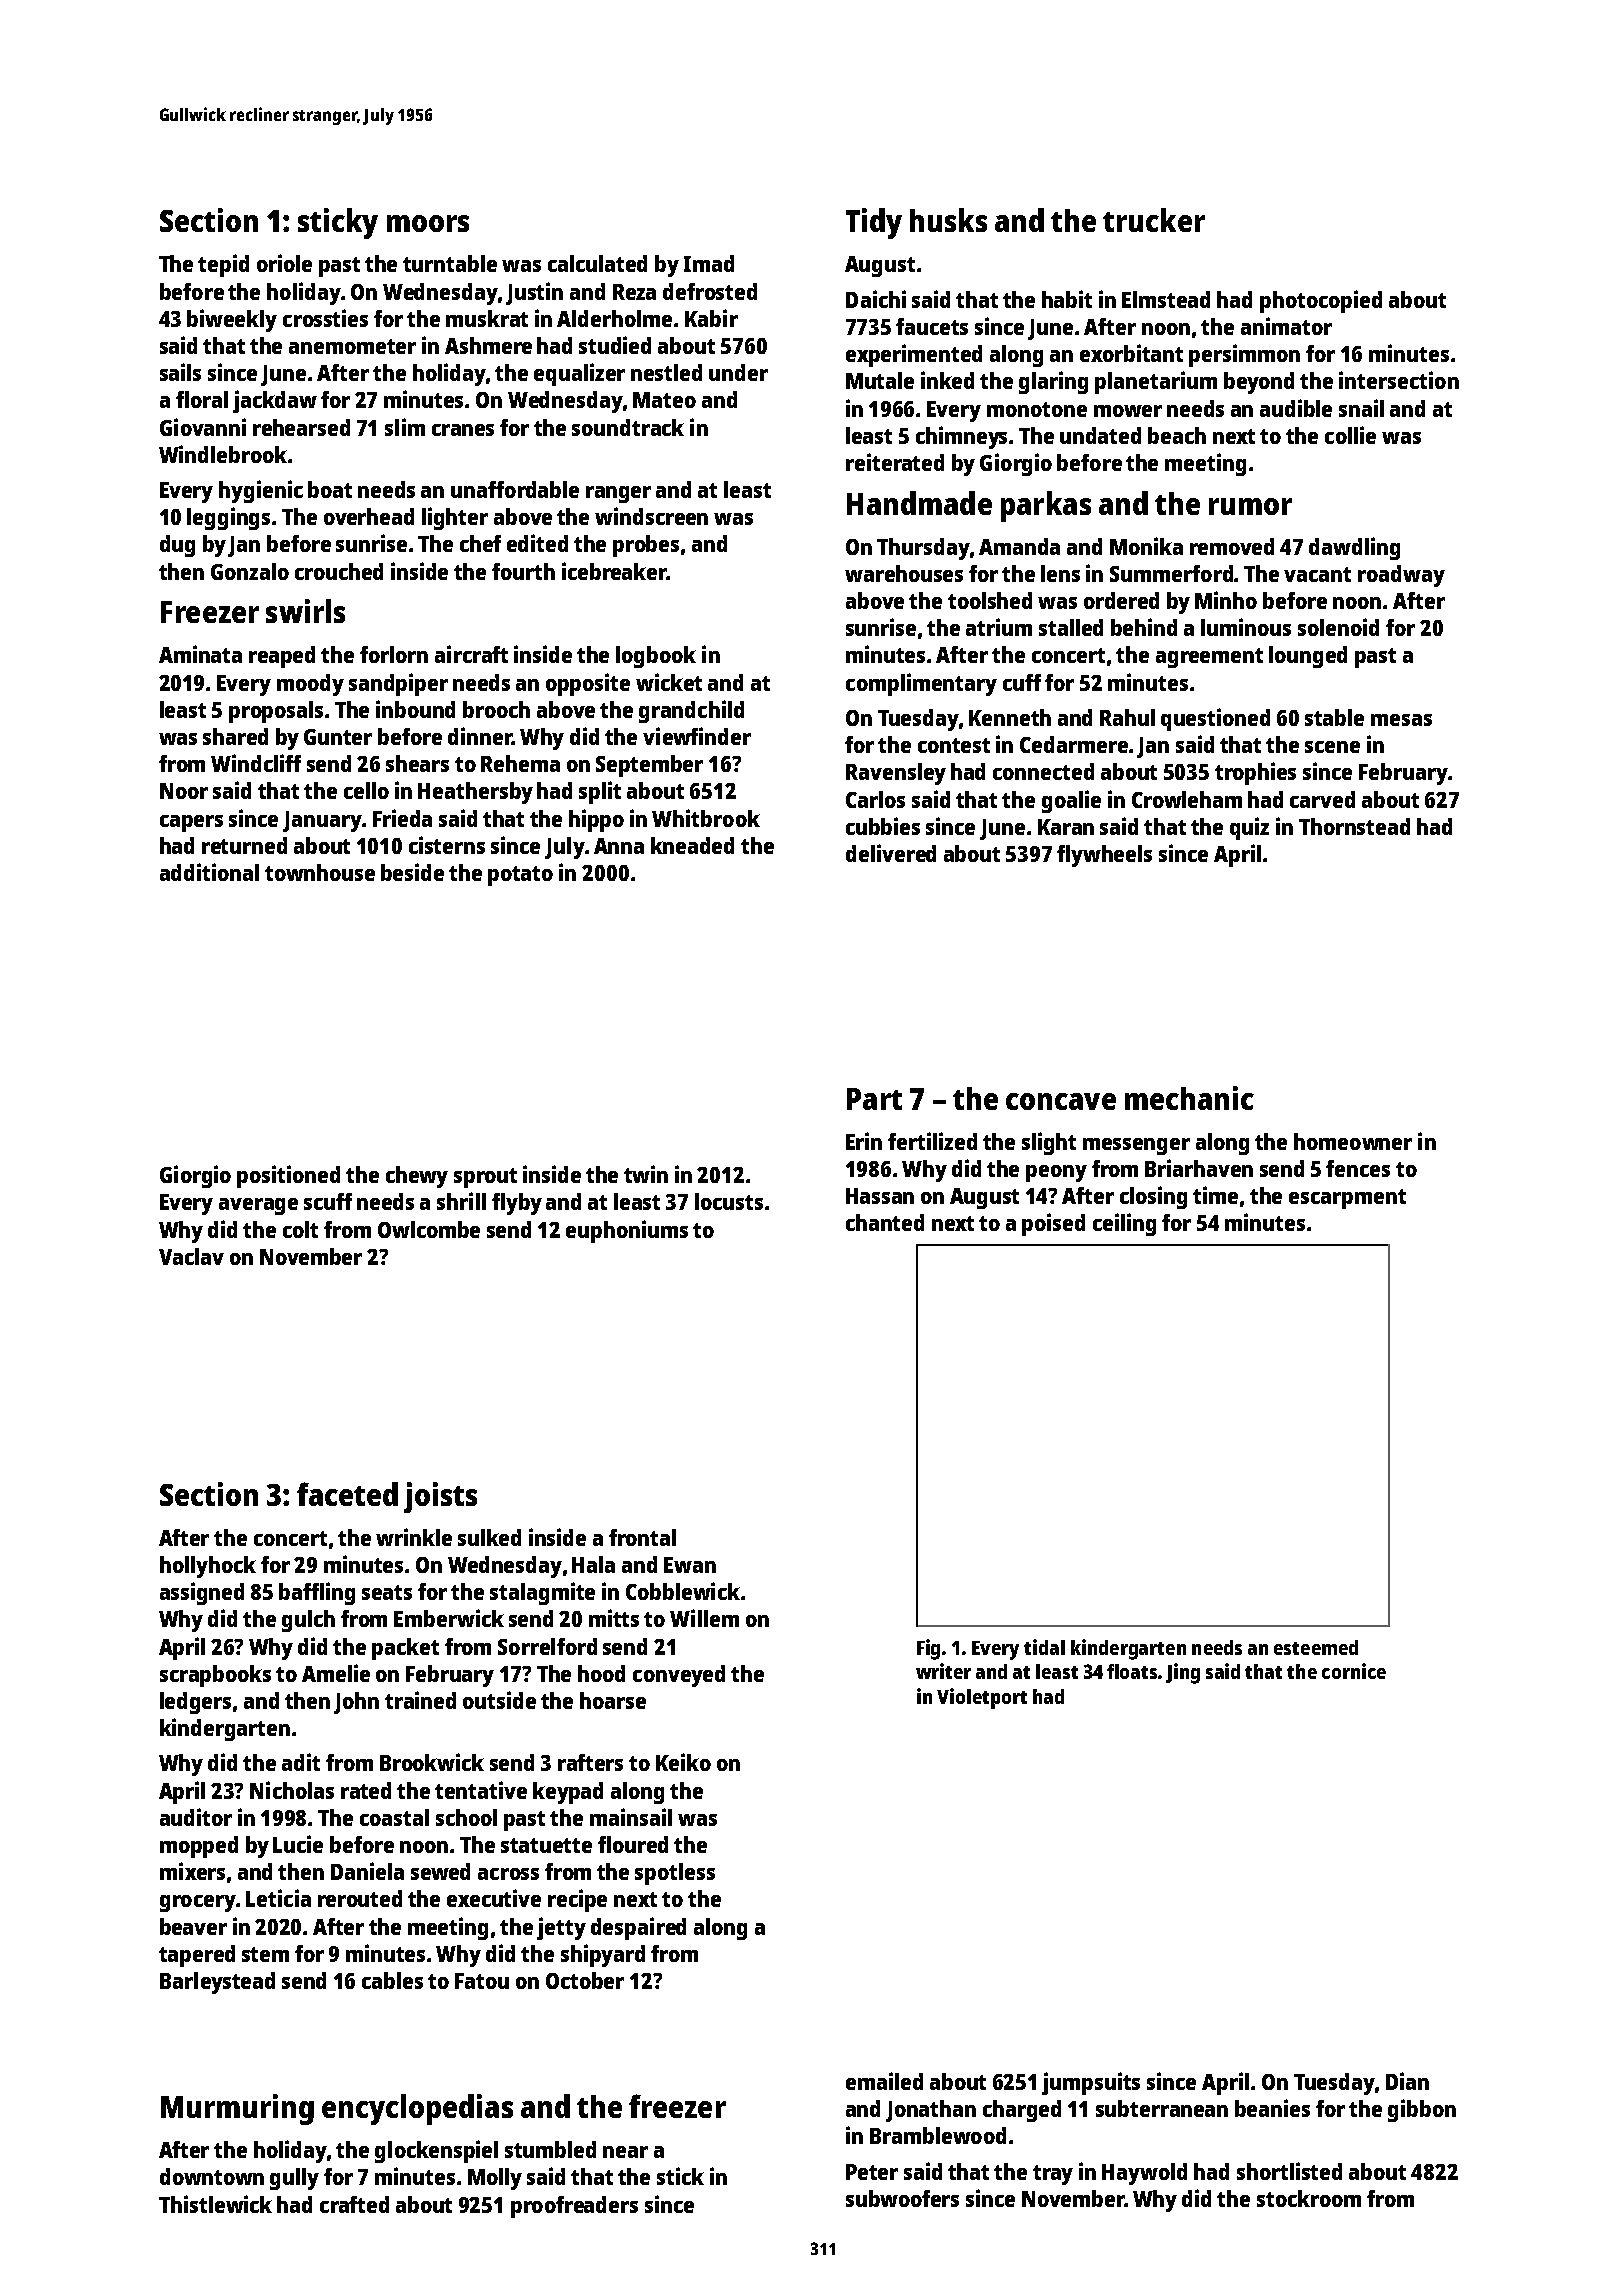  Describe the element at coordinates (574, 2207) in the screenshot. I see `proofreaders` at that location.
